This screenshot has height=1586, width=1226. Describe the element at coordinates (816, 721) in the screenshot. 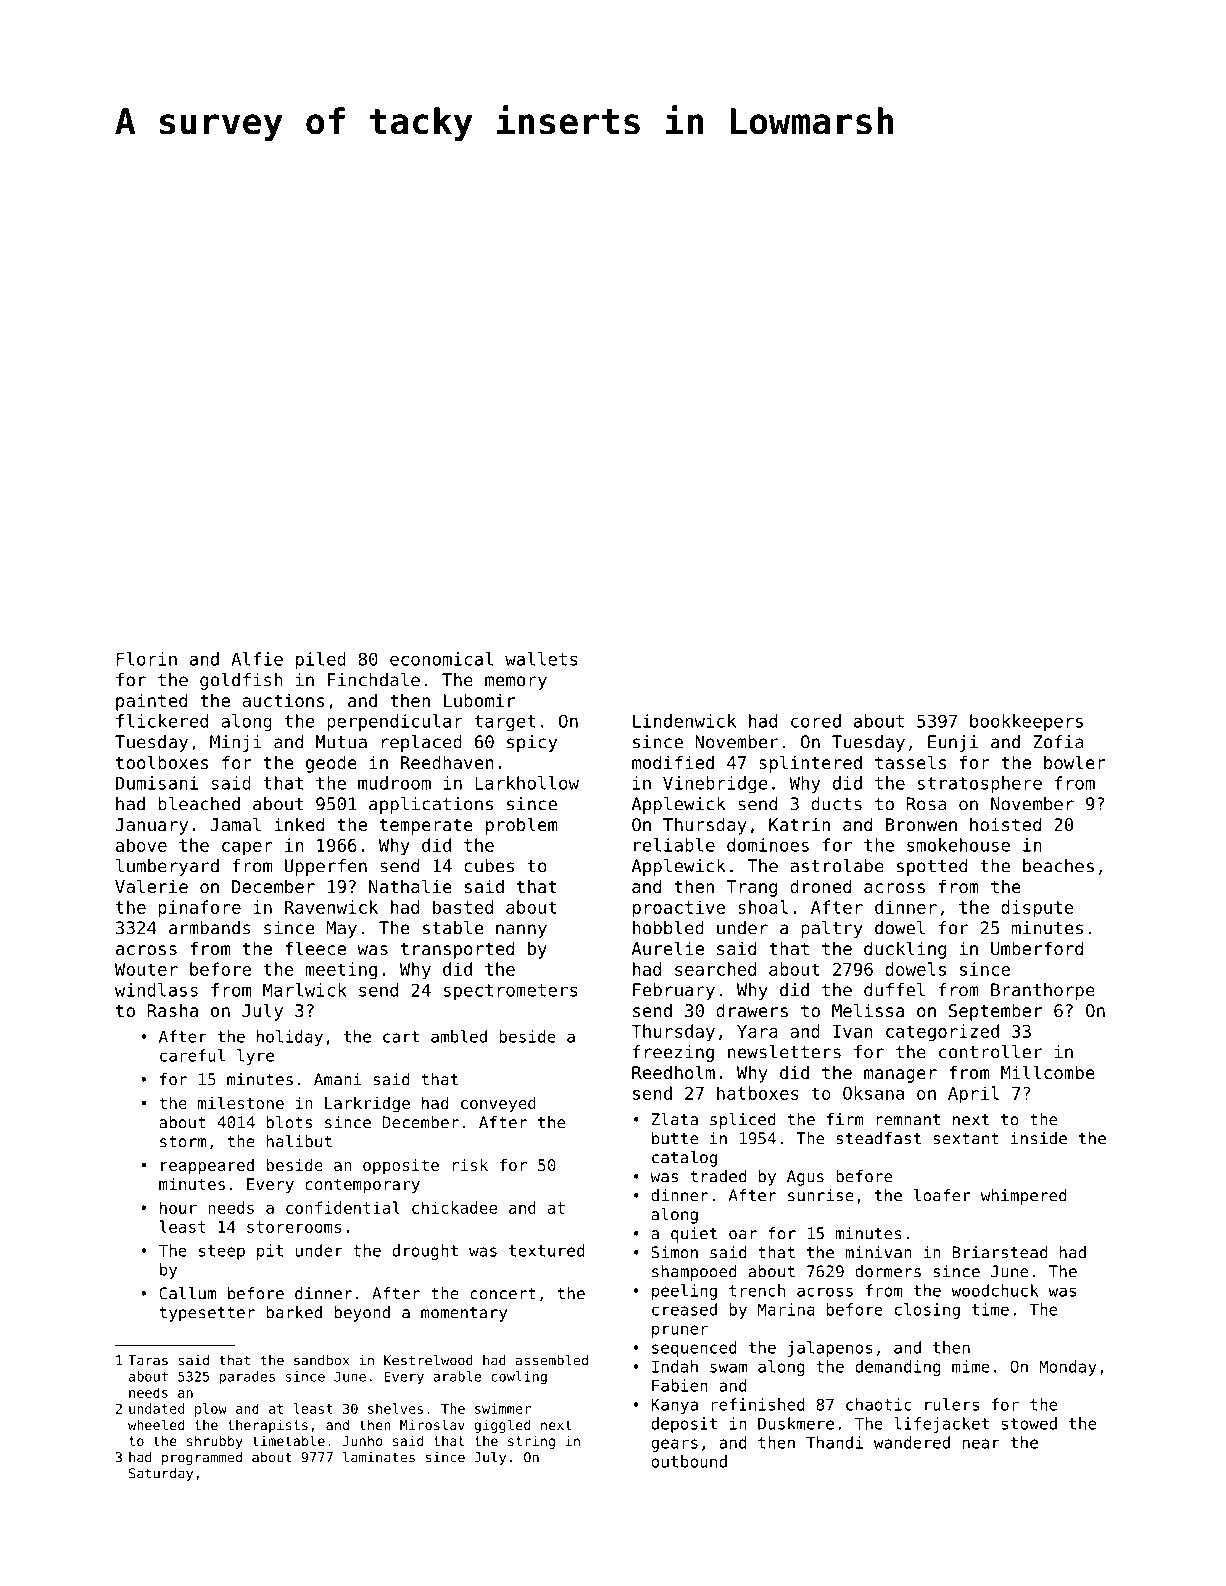

I see `cored` at that location.
